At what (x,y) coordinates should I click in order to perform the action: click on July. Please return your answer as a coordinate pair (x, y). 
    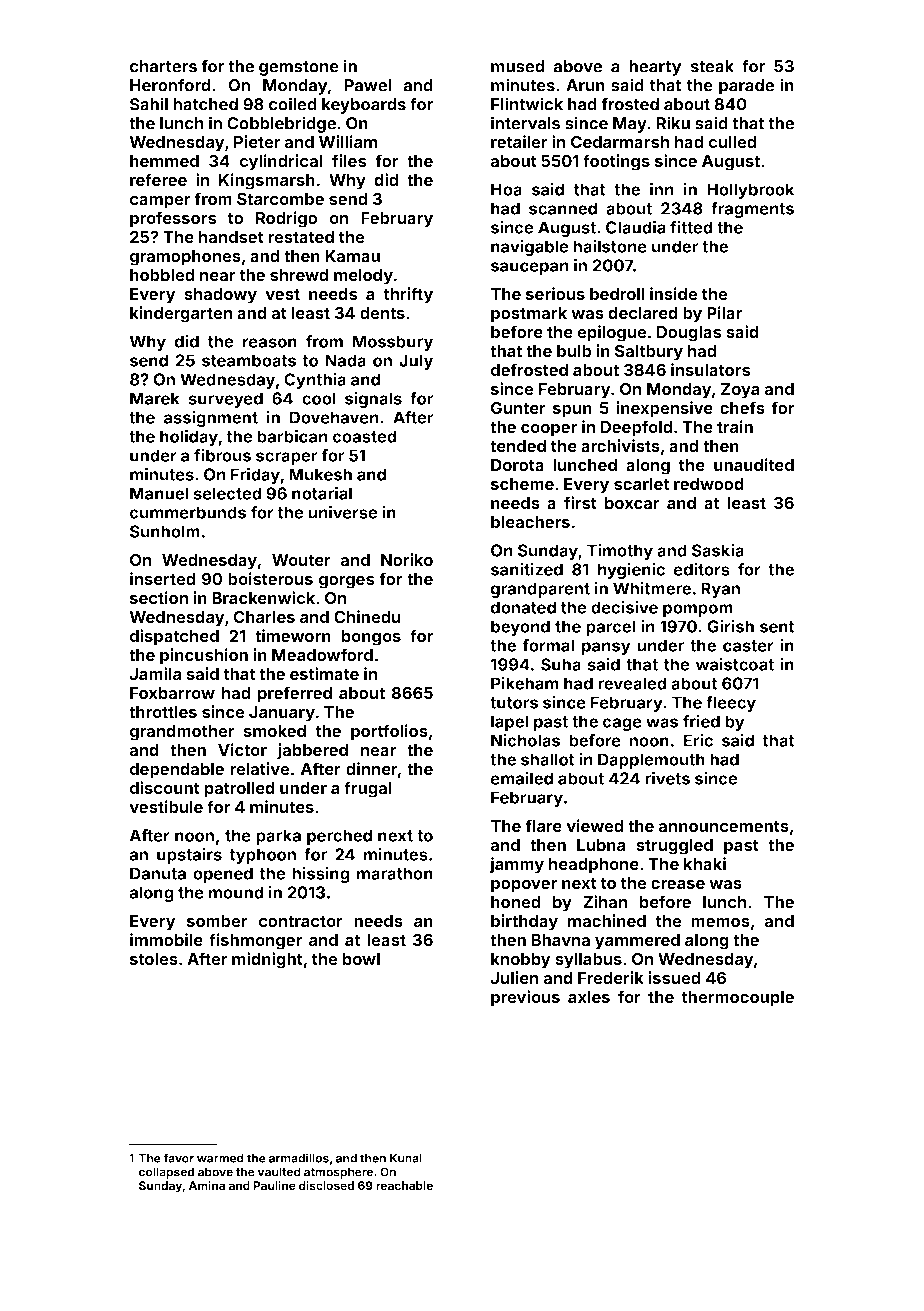
    Looking at the image, I should click on (416, 362).
